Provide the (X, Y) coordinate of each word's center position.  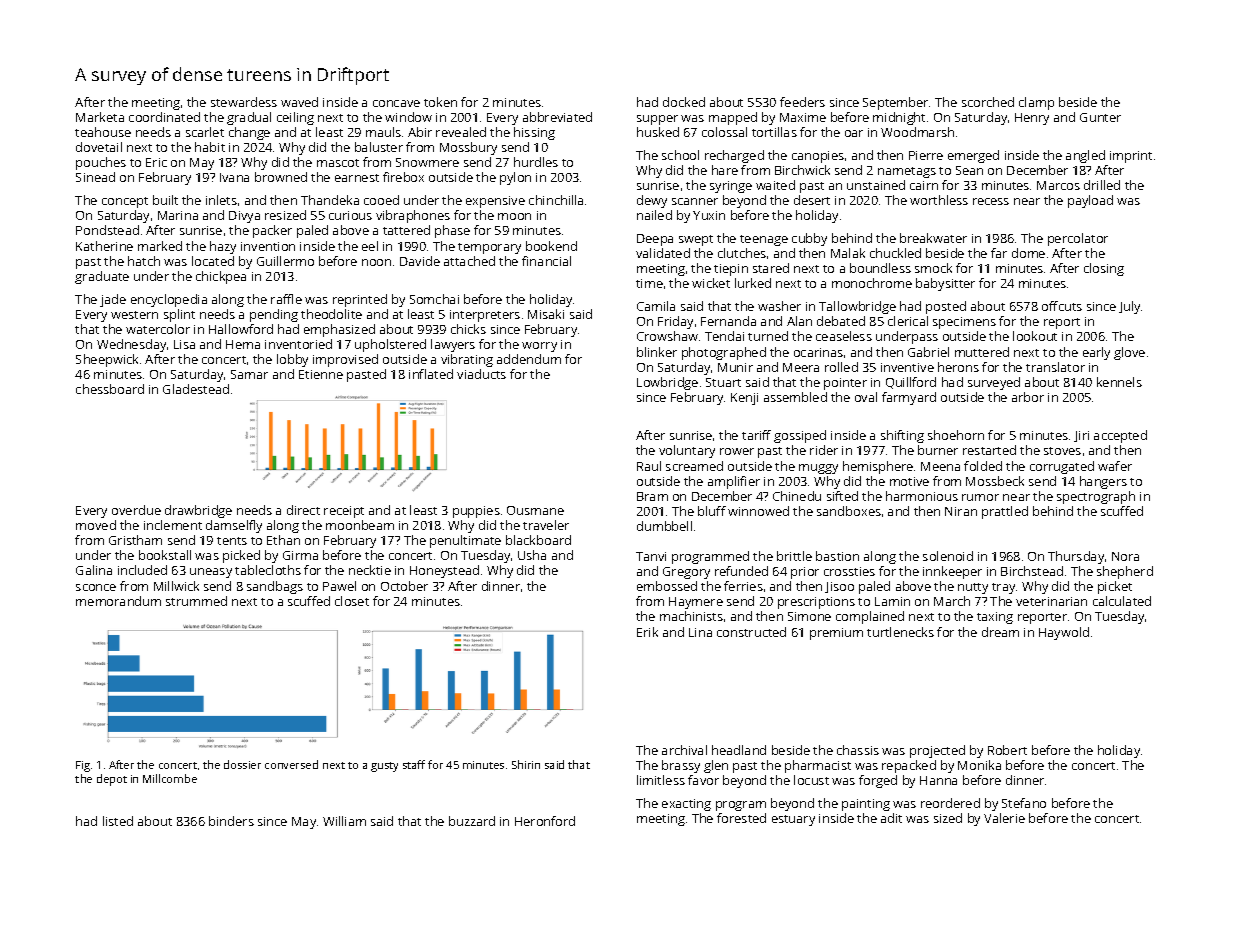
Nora (1125, 556)
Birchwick (802, 170)
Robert (1007, 750)
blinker (657, 352)
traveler (546, 525)
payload (1090, 201)
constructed (751, 632)
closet (352, 601)
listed (118, 821)
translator (1055, 367)
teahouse (103, 132)
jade (113, 300)
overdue (136, 510)
